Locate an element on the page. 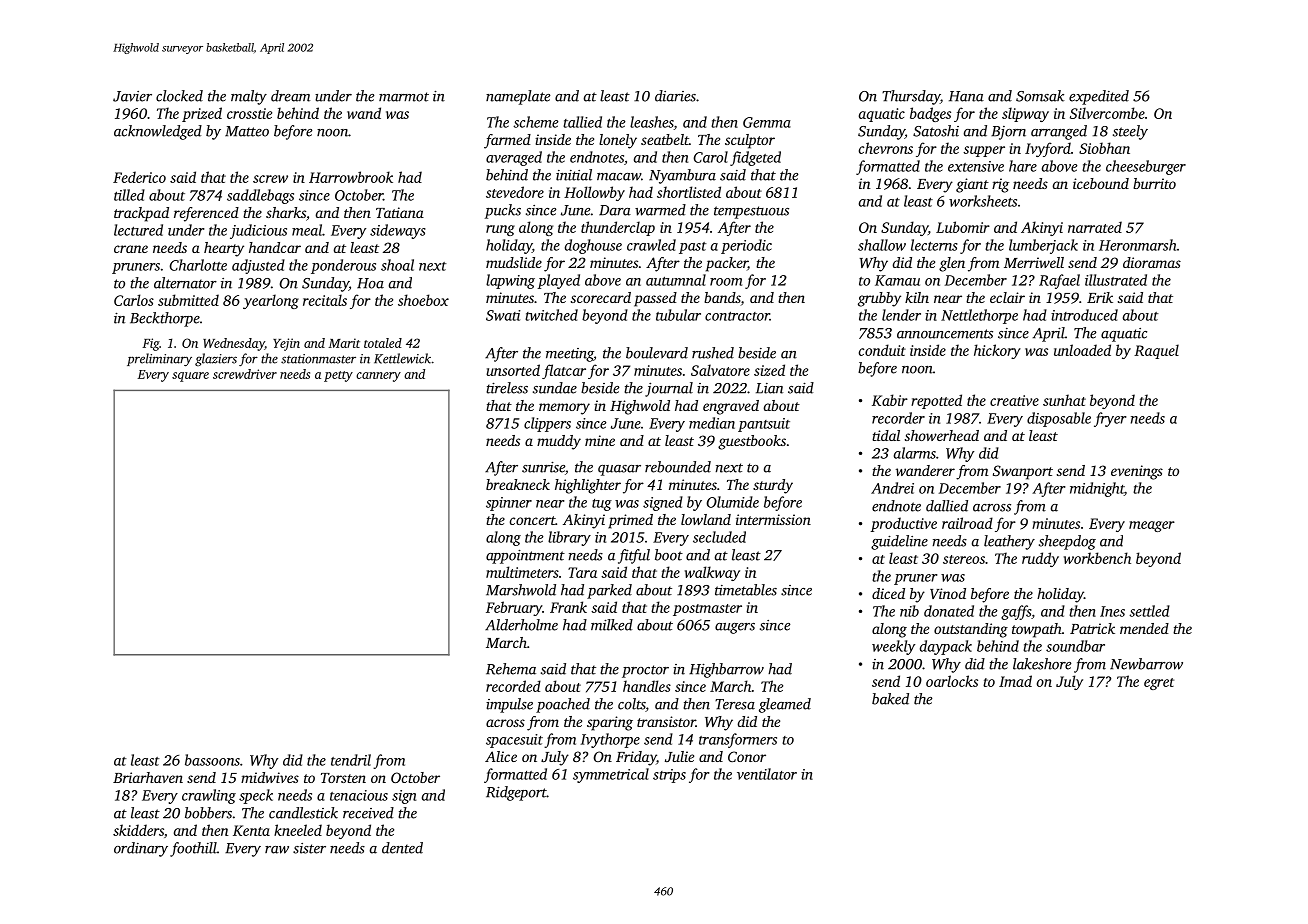  Matteo is located at coordinates (247, 131).
